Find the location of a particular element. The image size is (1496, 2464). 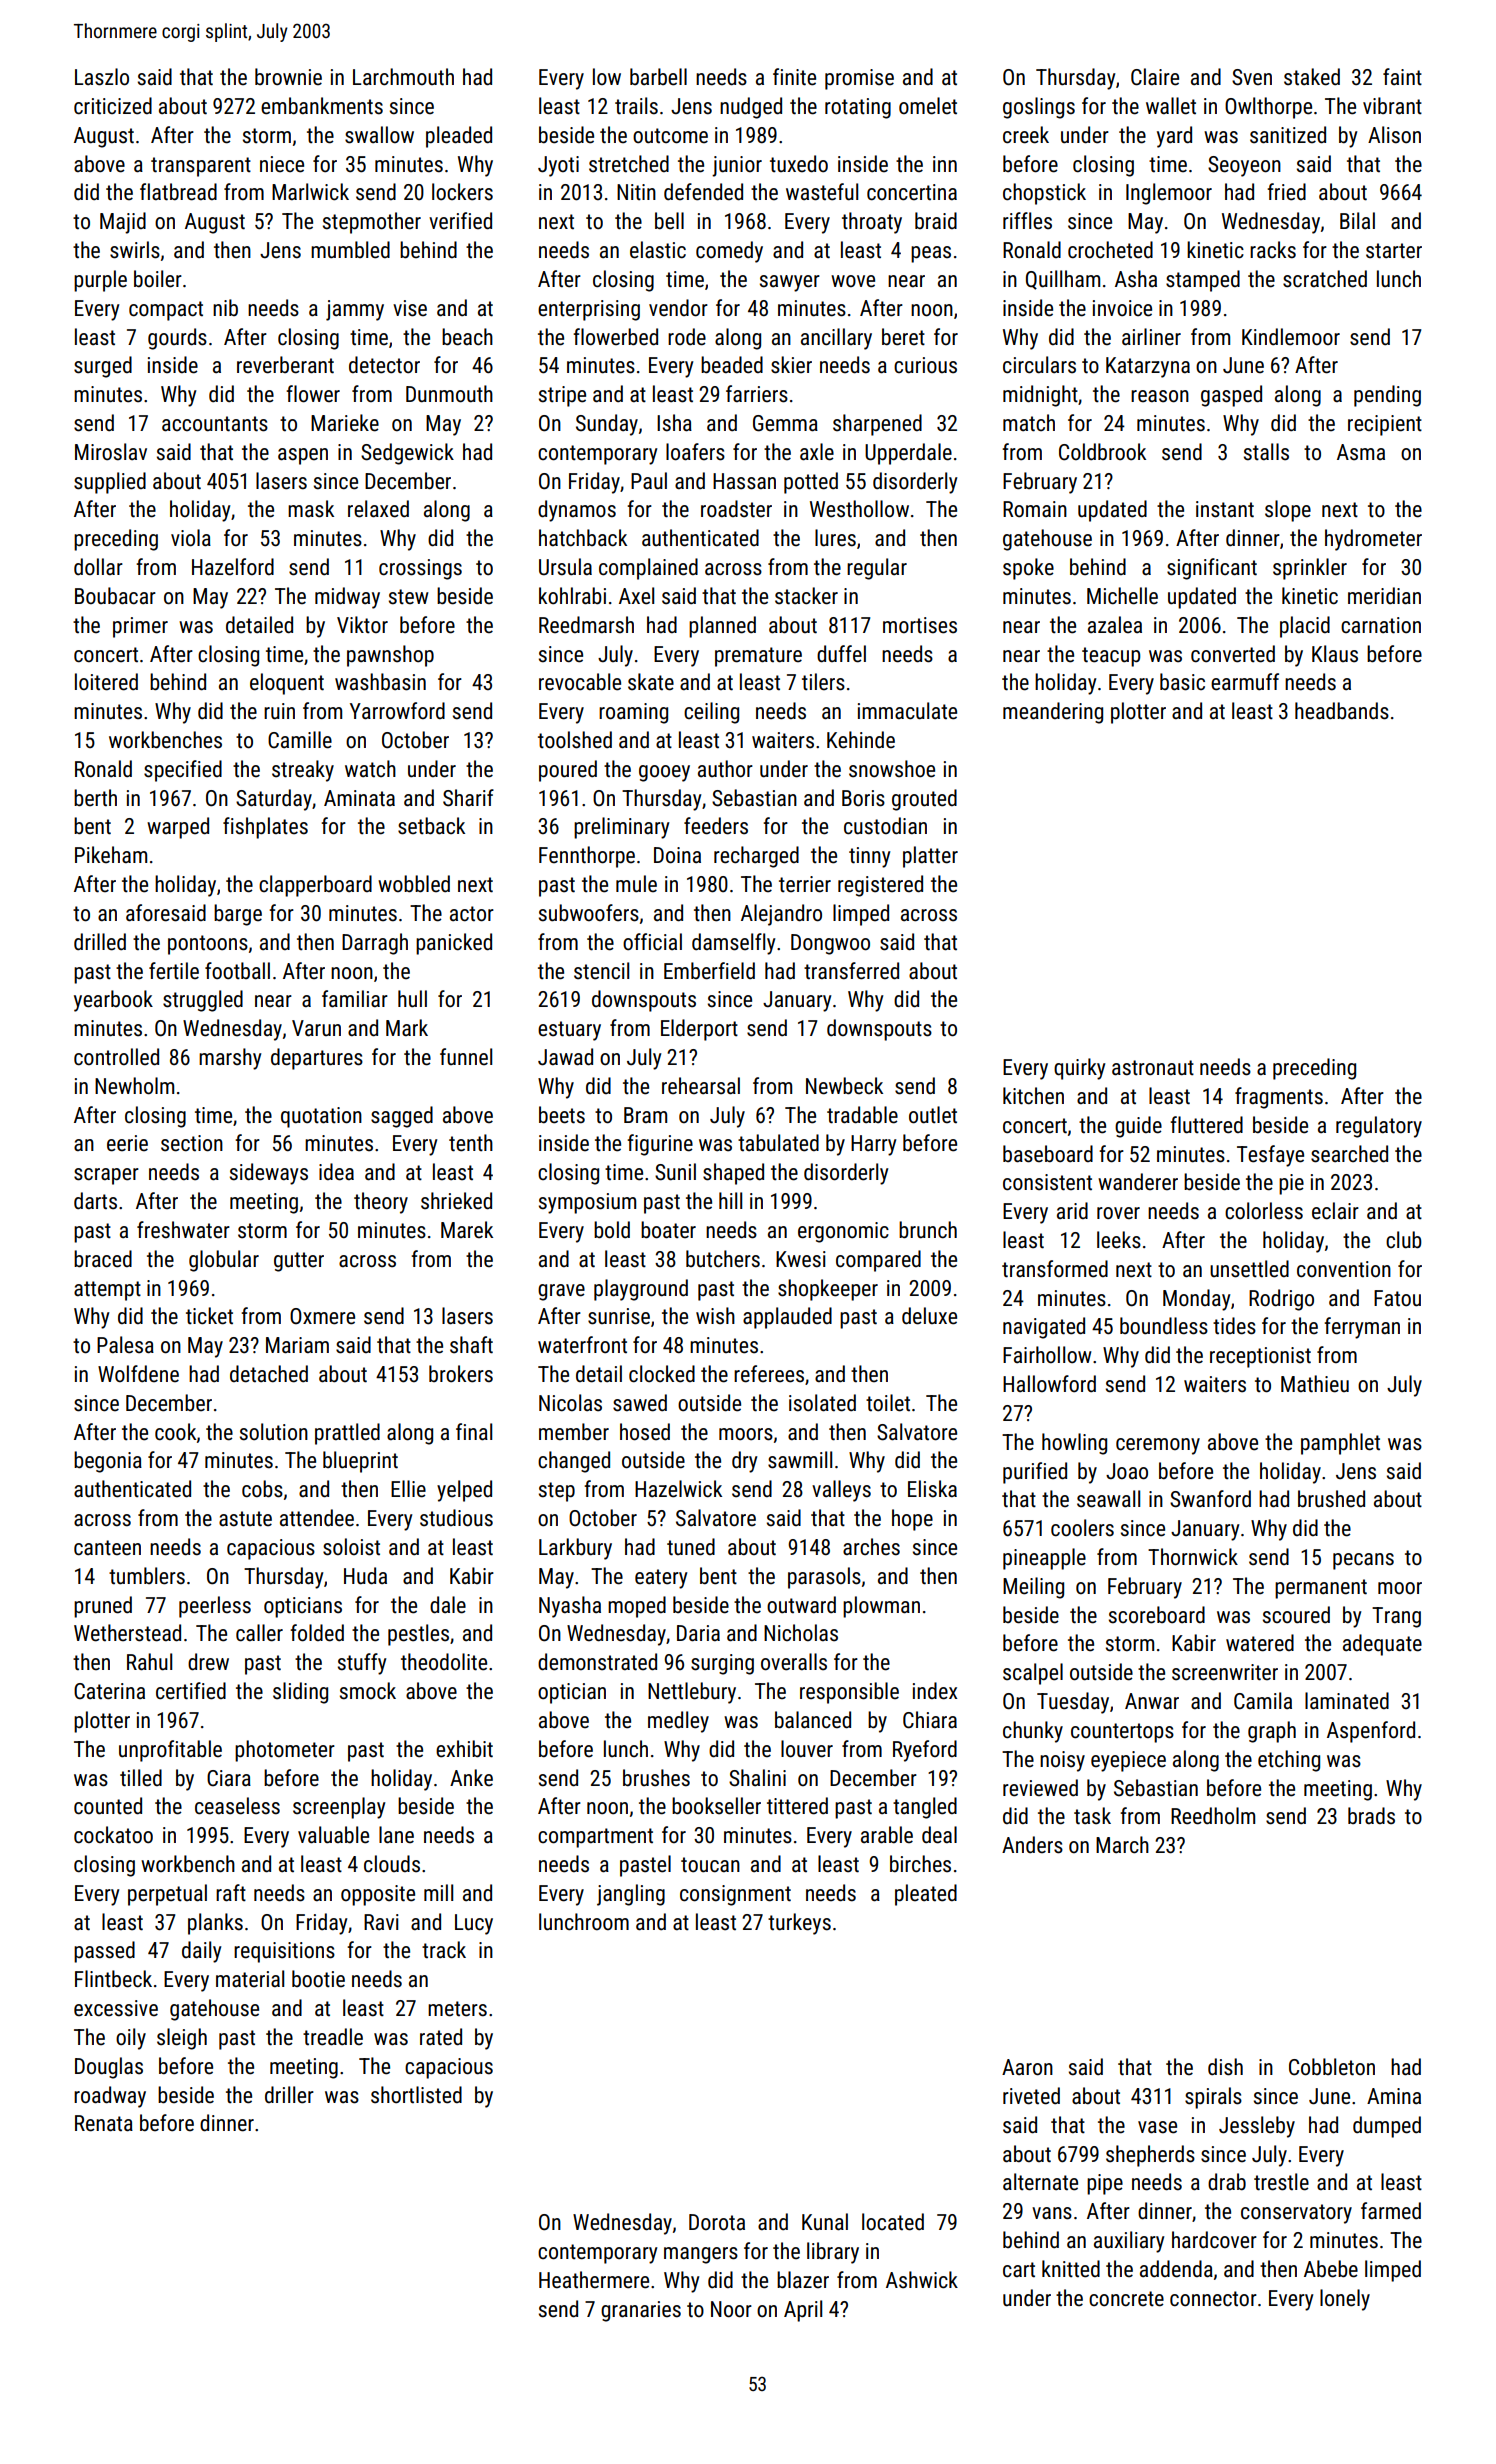

Heathermere is located at coordinates (594, 2280).
